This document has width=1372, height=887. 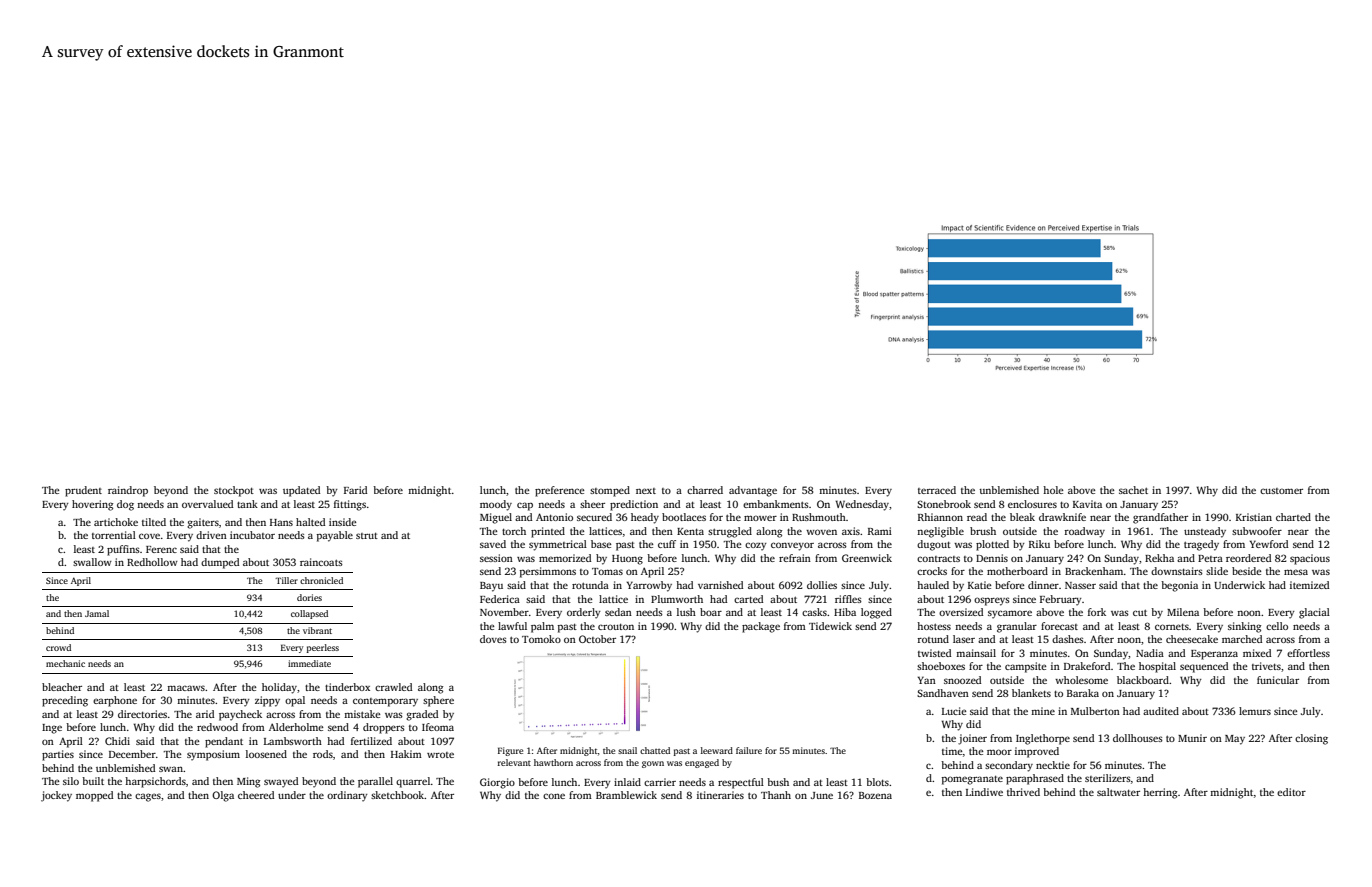 I want to click on Giorgio, so click(x=497, y=783).
